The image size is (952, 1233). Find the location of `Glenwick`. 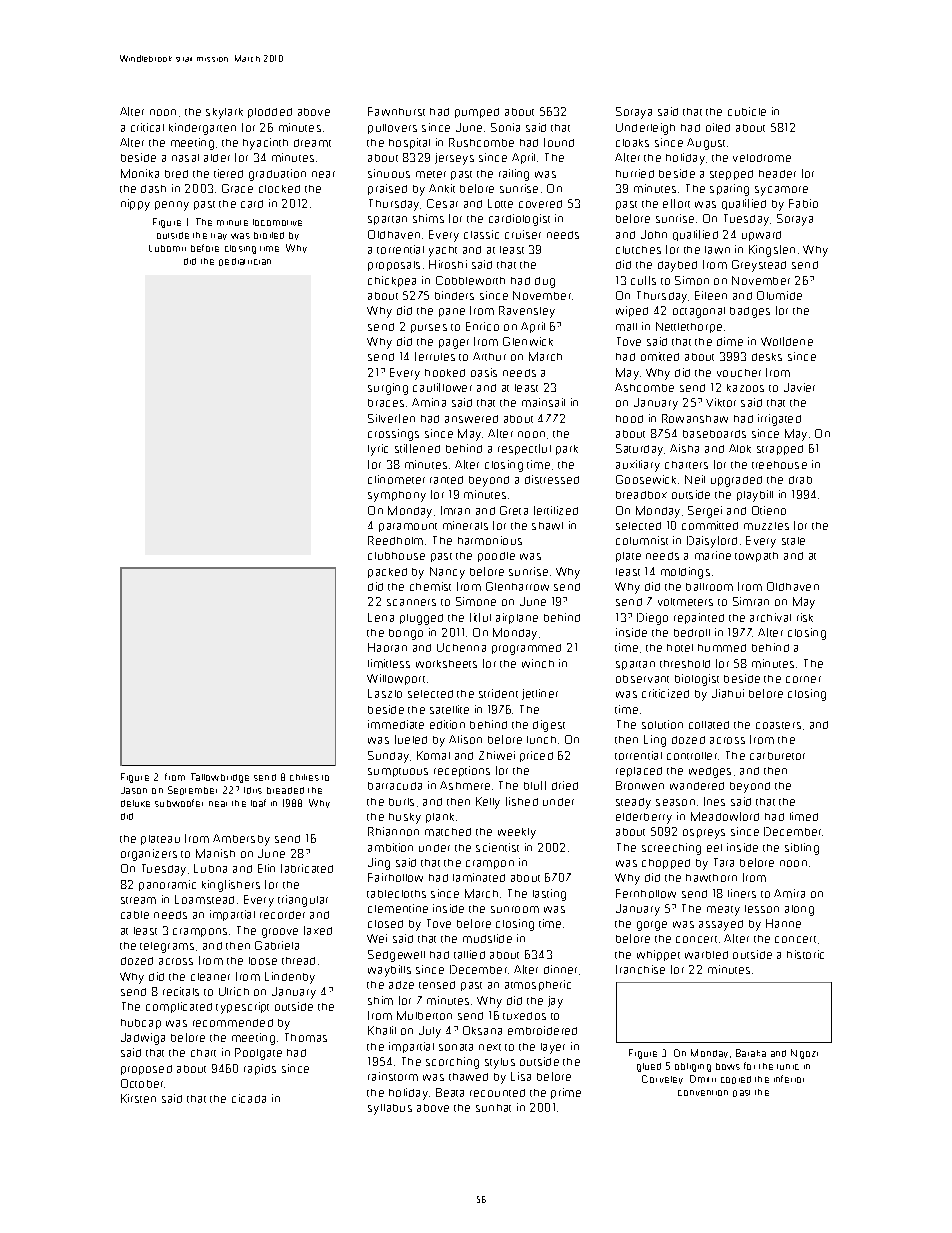

Glenwick is located at coordinates (528, 341).
